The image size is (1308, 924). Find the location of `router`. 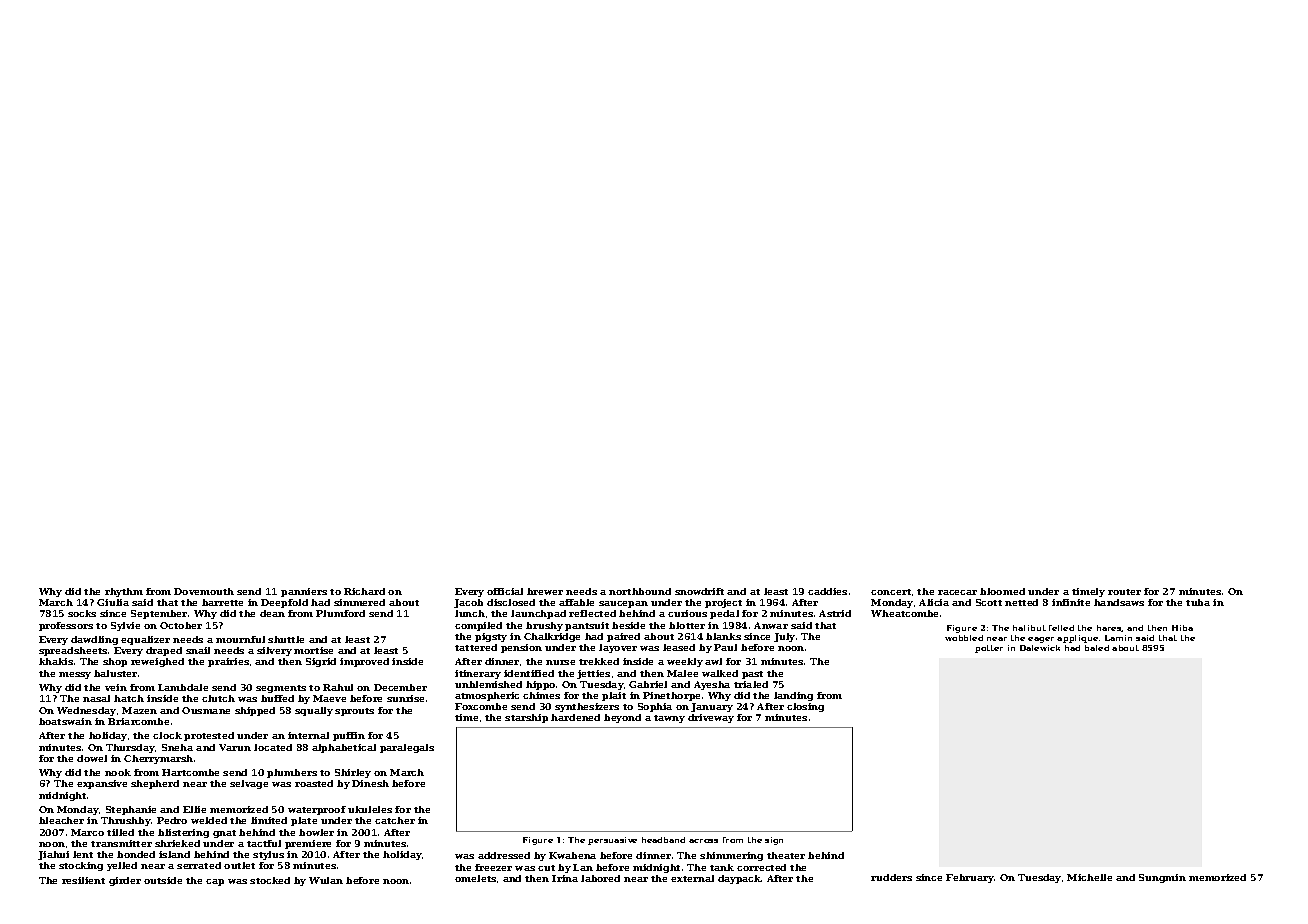

router is located at coordinates (1124, 592).
